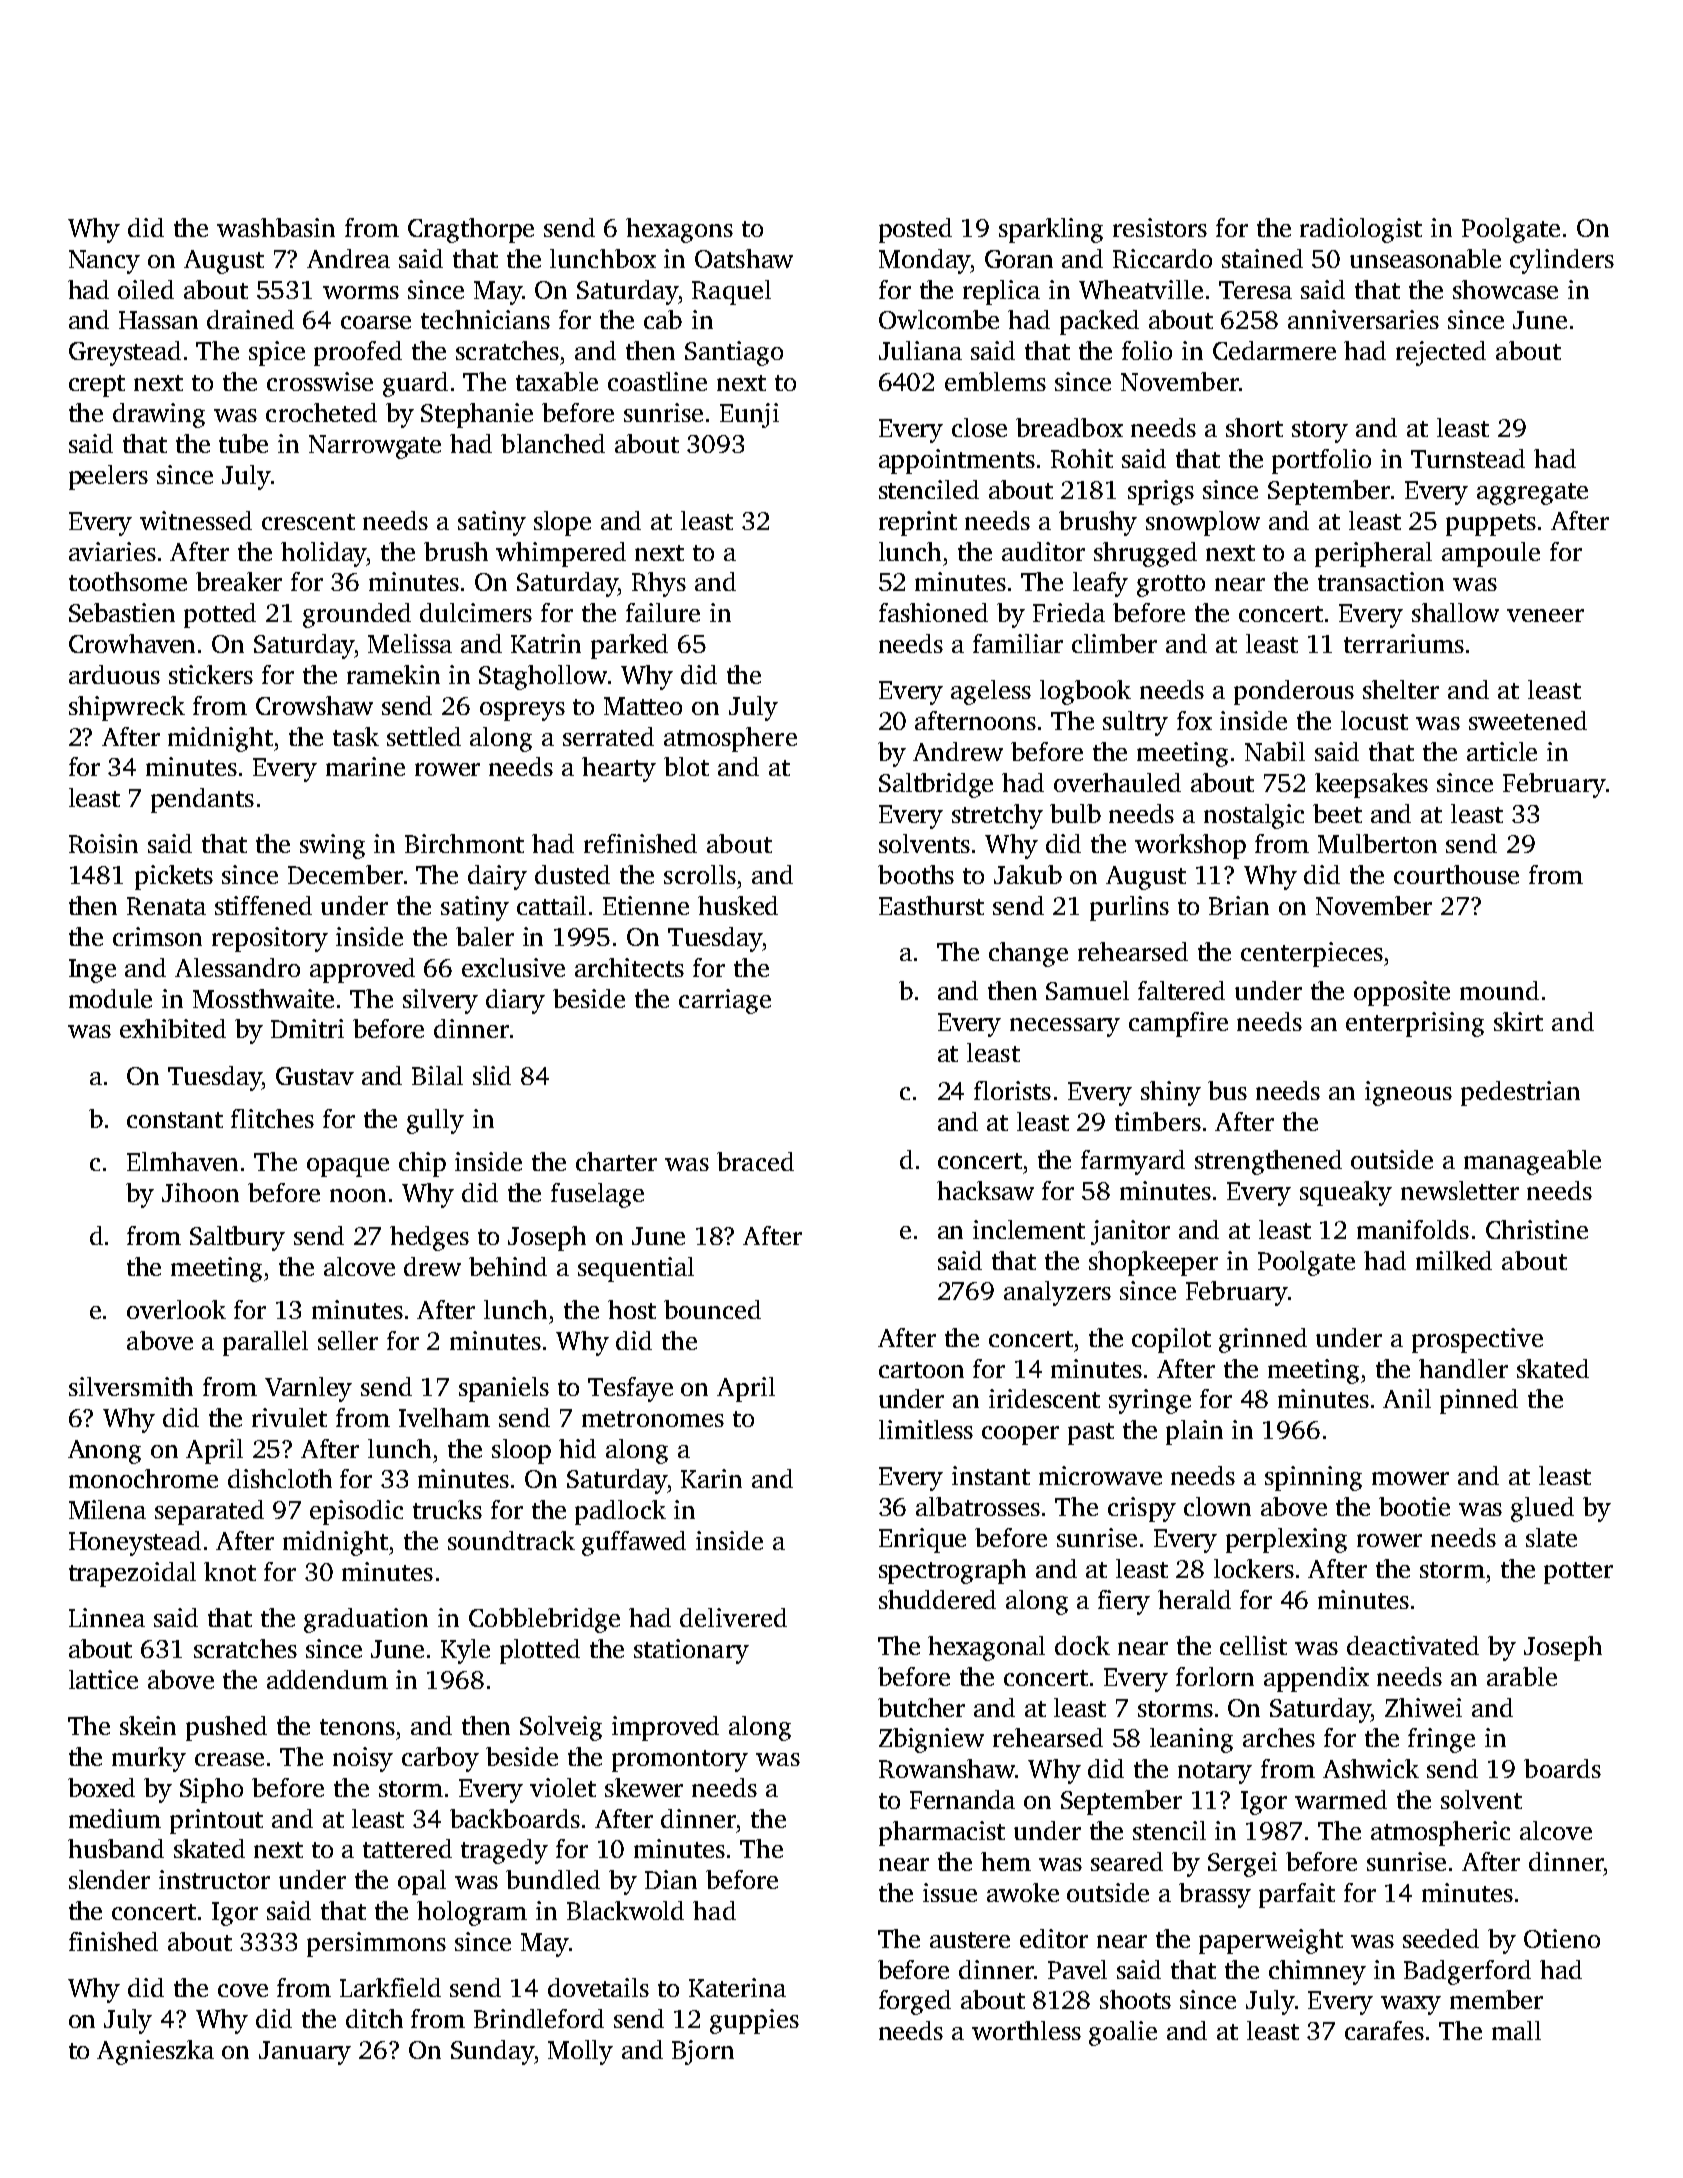 The width and height of the page is (1683, 2178). Describe the element at coordinates (630, 1389) in the page. I see `Tesfaye` at that location.
